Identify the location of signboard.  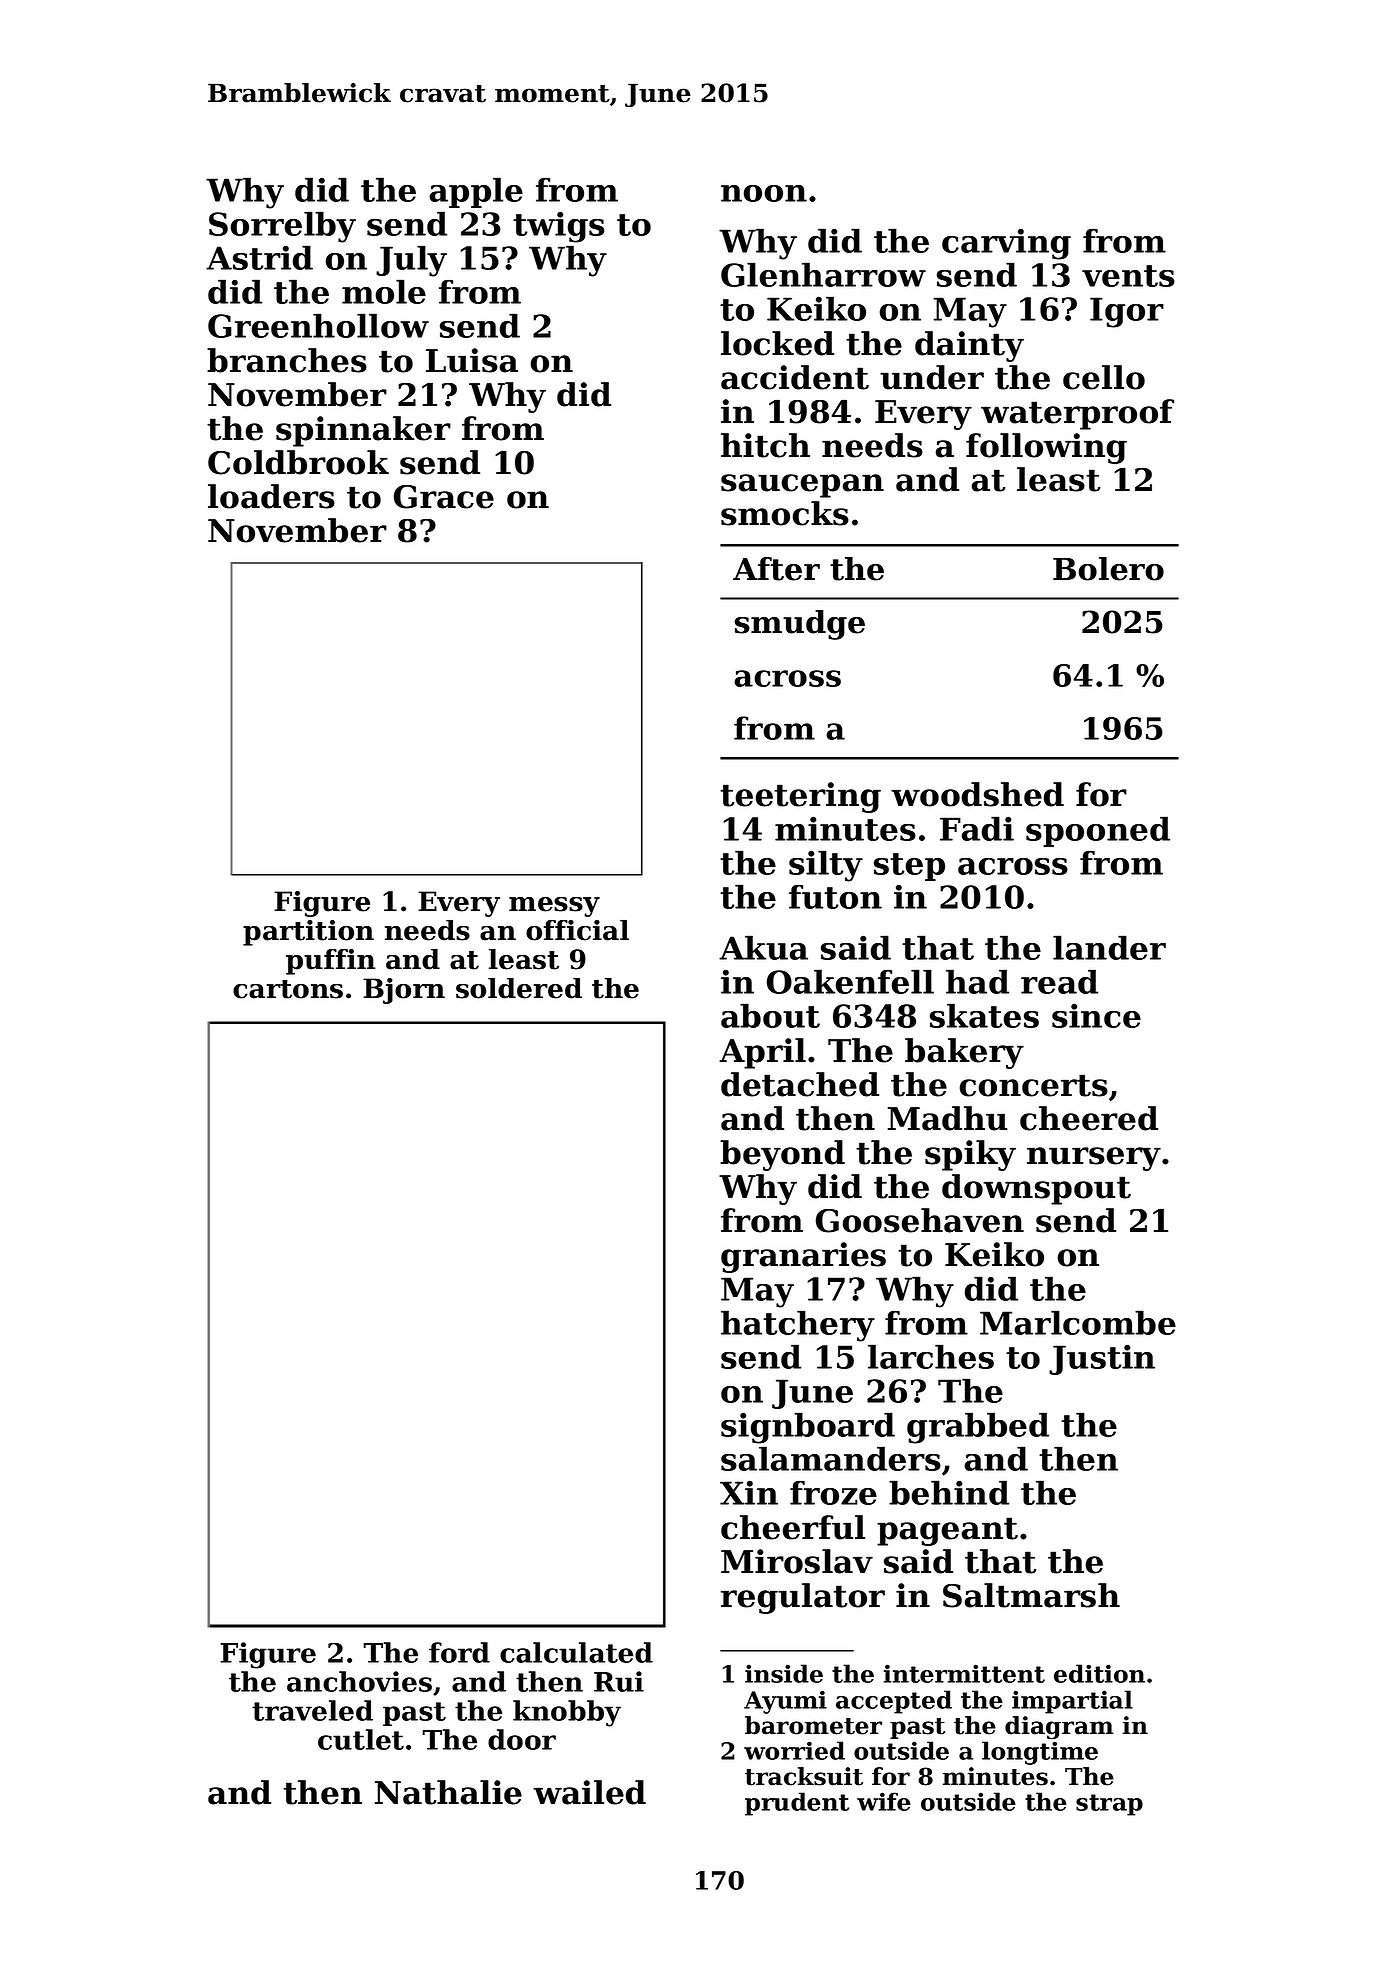
(808, 1428).
